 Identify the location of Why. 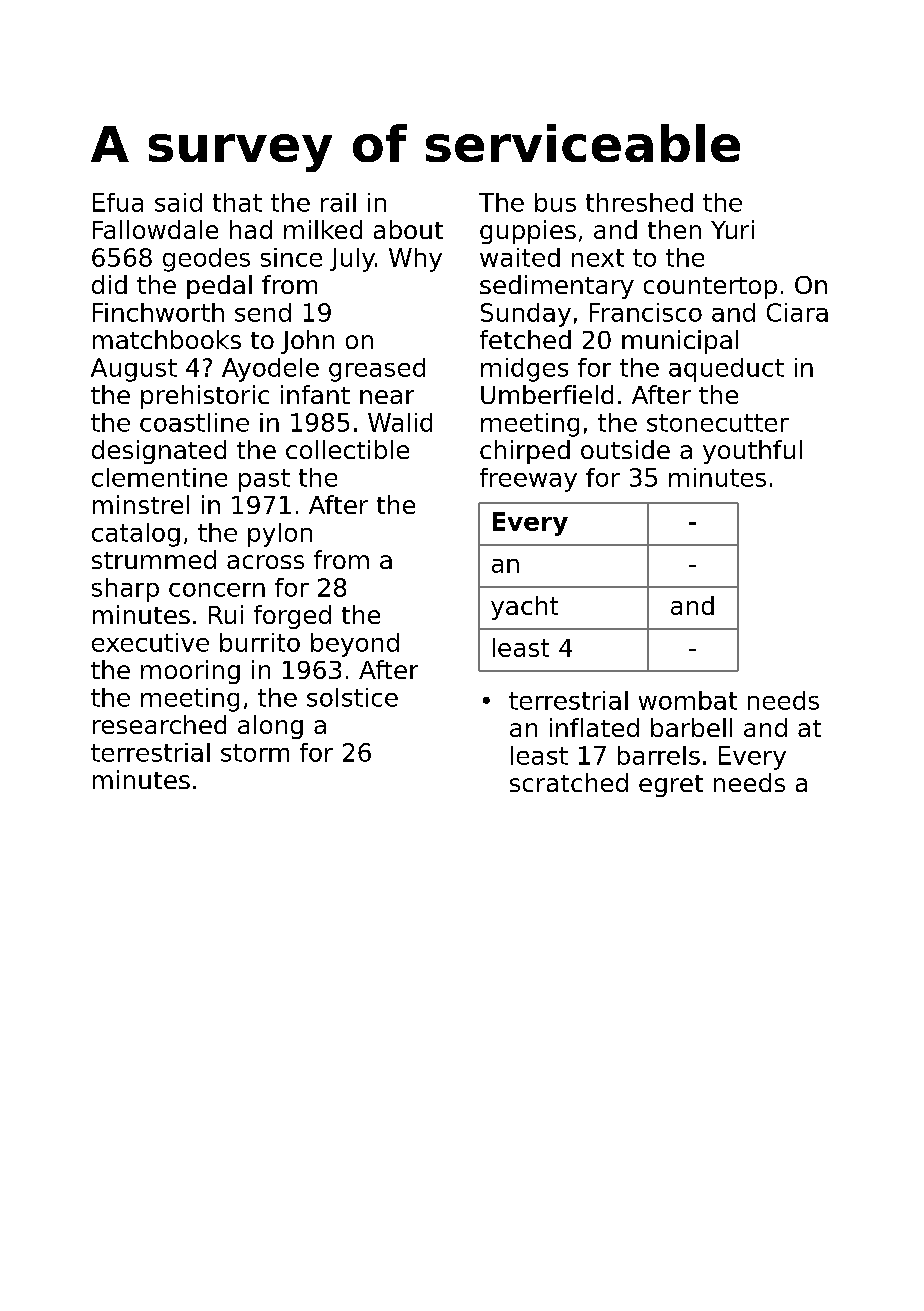
(415, 260).
